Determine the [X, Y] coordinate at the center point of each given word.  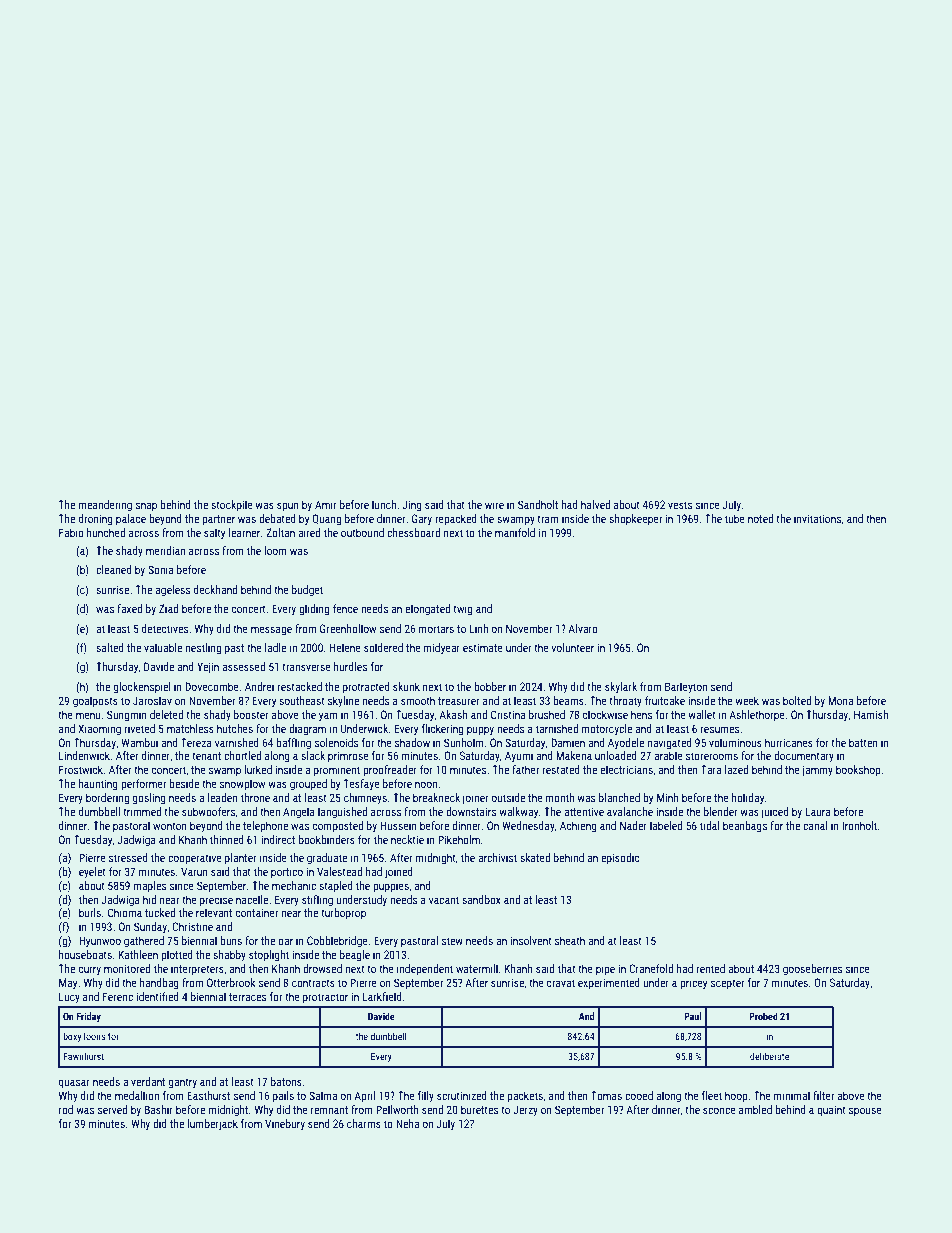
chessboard [413, 532]
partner [218, 520]
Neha [407, 1123]
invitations [817, 518]
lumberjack [212, 1125]
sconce [719, 1110]
